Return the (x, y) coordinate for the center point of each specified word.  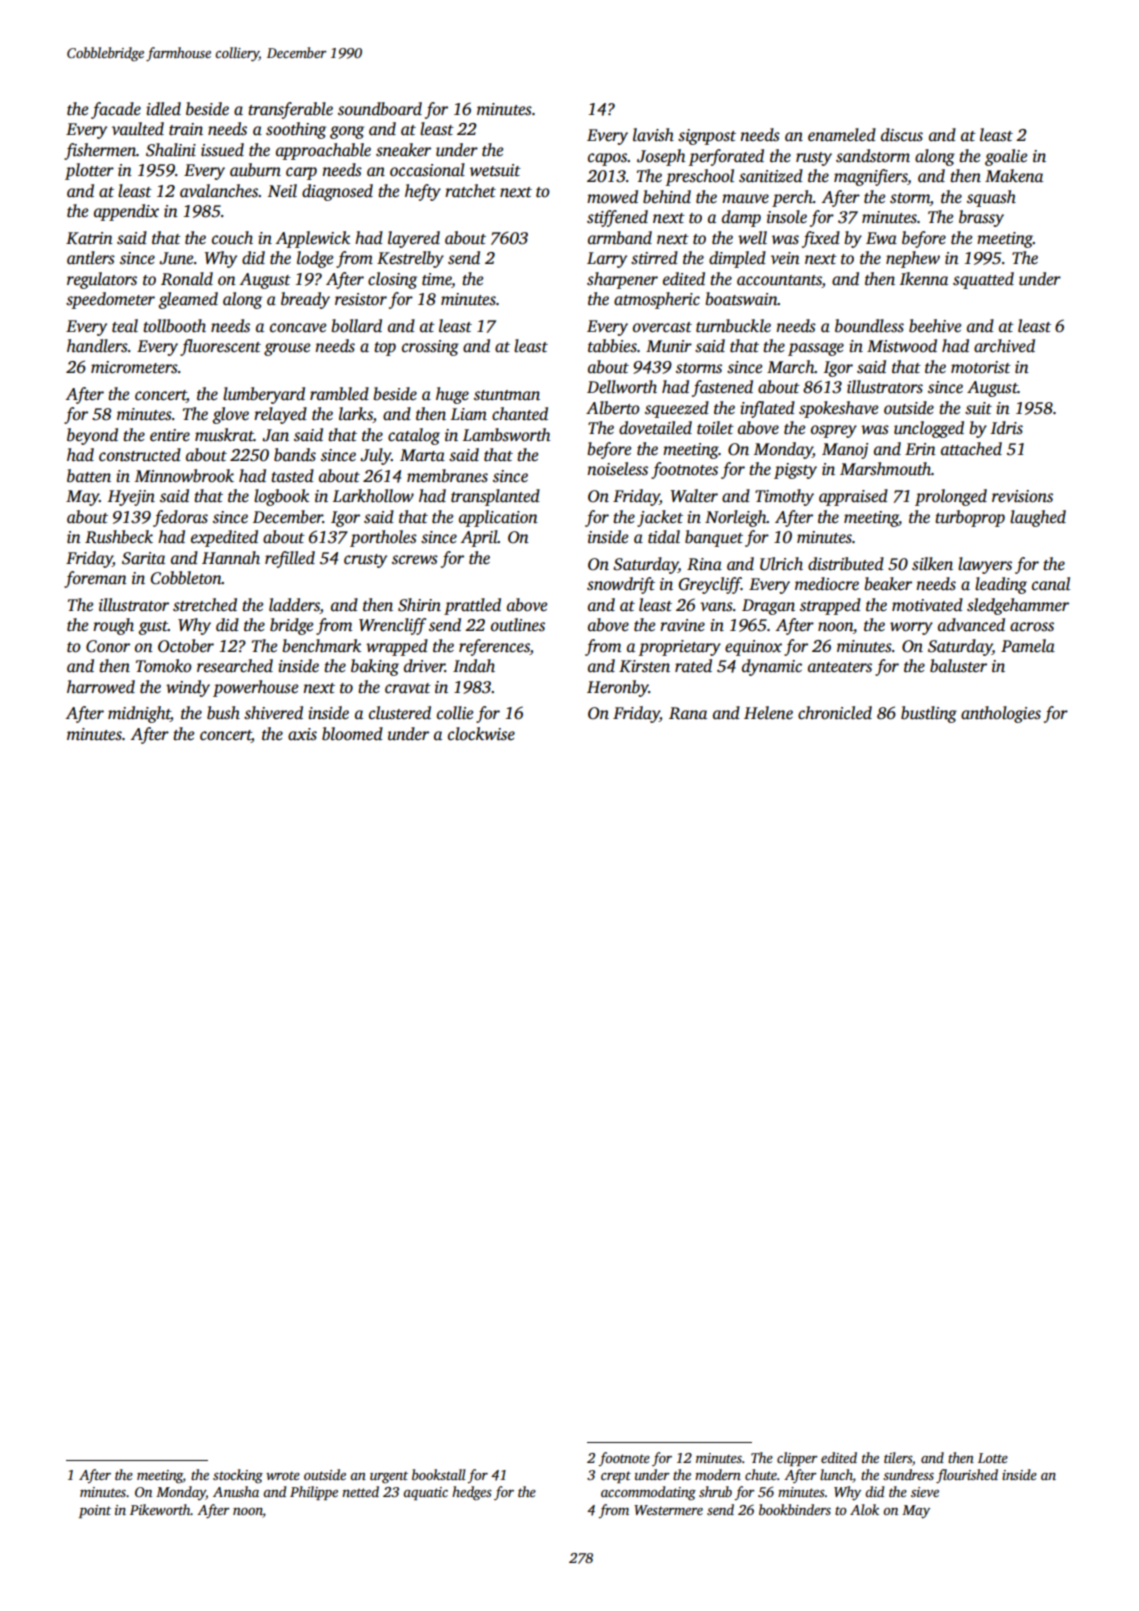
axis (302, 734)
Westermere (668, 1510)
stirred (654, 258)
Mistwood (902, 346)
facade (116, 110)
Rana (688, 713)
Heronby (618, 688)
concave (298, 328)
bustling (929, 714)
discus (902, 135)
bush (223, 713)
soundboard (380, 109)
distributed (846, 564)
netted (360, 1491)
